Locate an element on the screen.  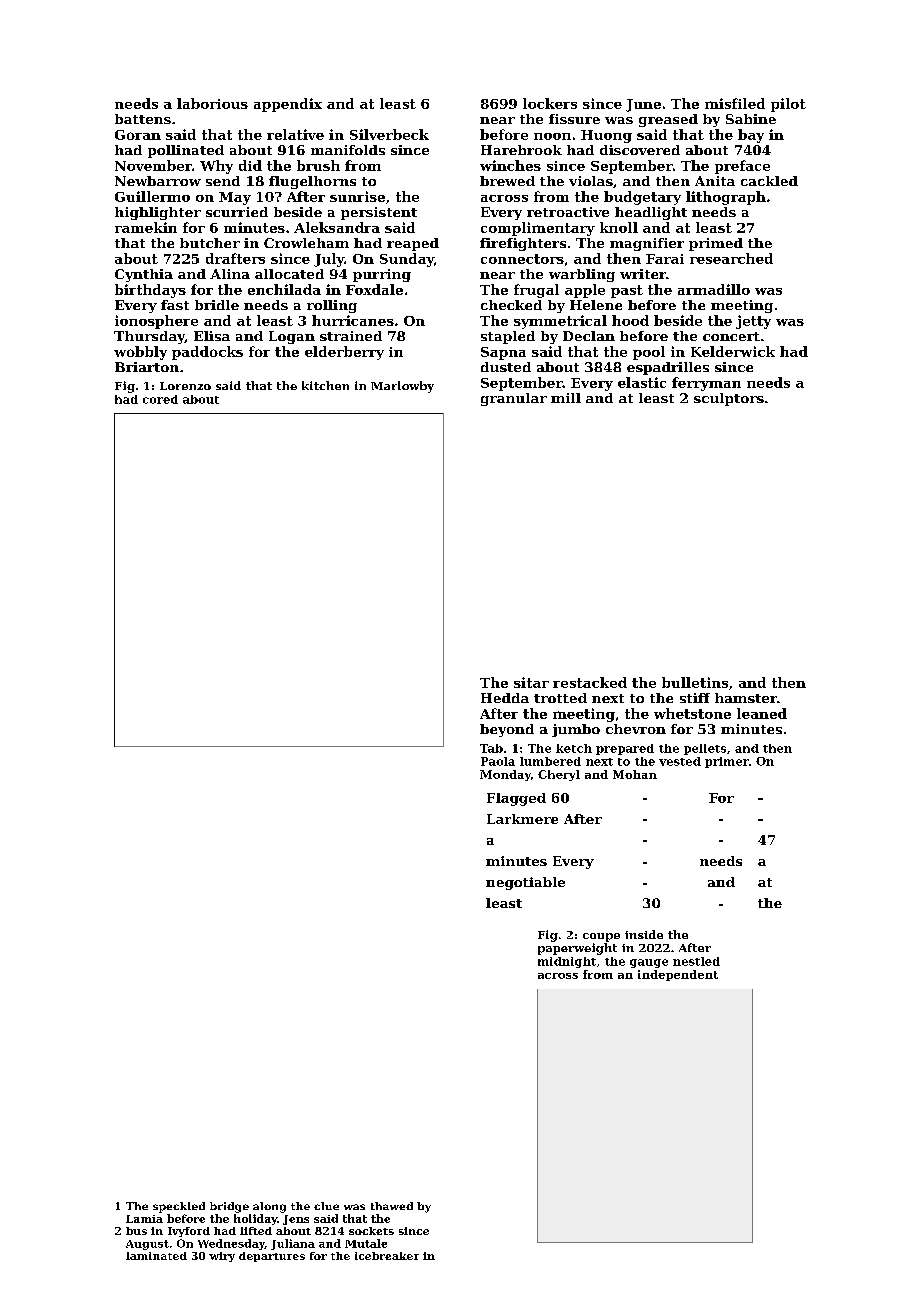
cored is located at coordinates (160, 399).
